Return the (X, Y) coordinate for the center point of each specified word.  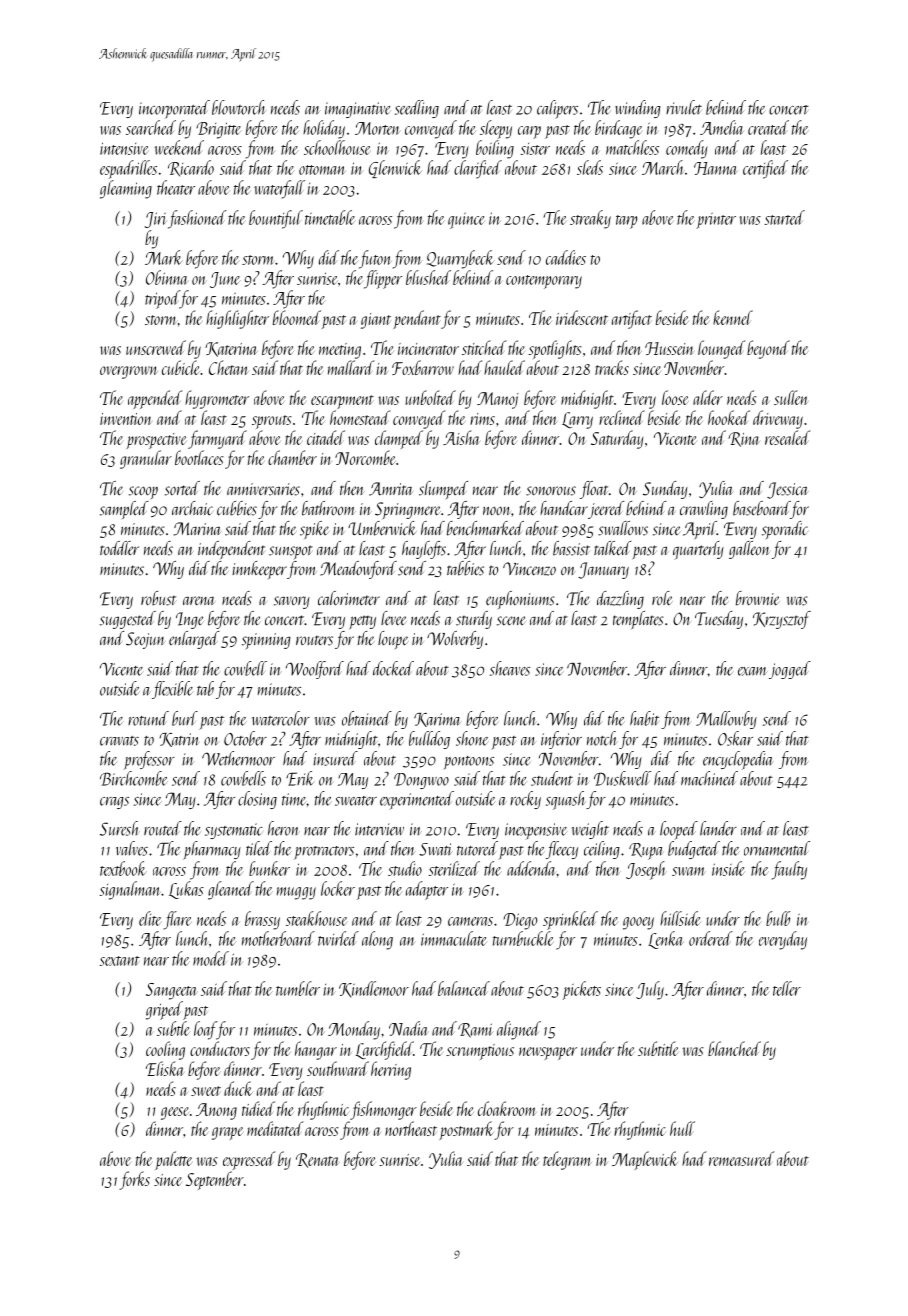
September (214, 1180)
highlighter (237, 319)
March (663, 167)
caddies (566, 257)
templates (638, 620)
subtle (173, 1028)
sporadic (785, 530)
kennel (733, 317)
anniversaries (263, 489)
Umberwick (382, 528)
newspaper (548, 1053)
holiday (324, 129)
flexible (172, 690)
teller (787, 988)
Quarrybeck (460, 259)
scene (511, 621)
